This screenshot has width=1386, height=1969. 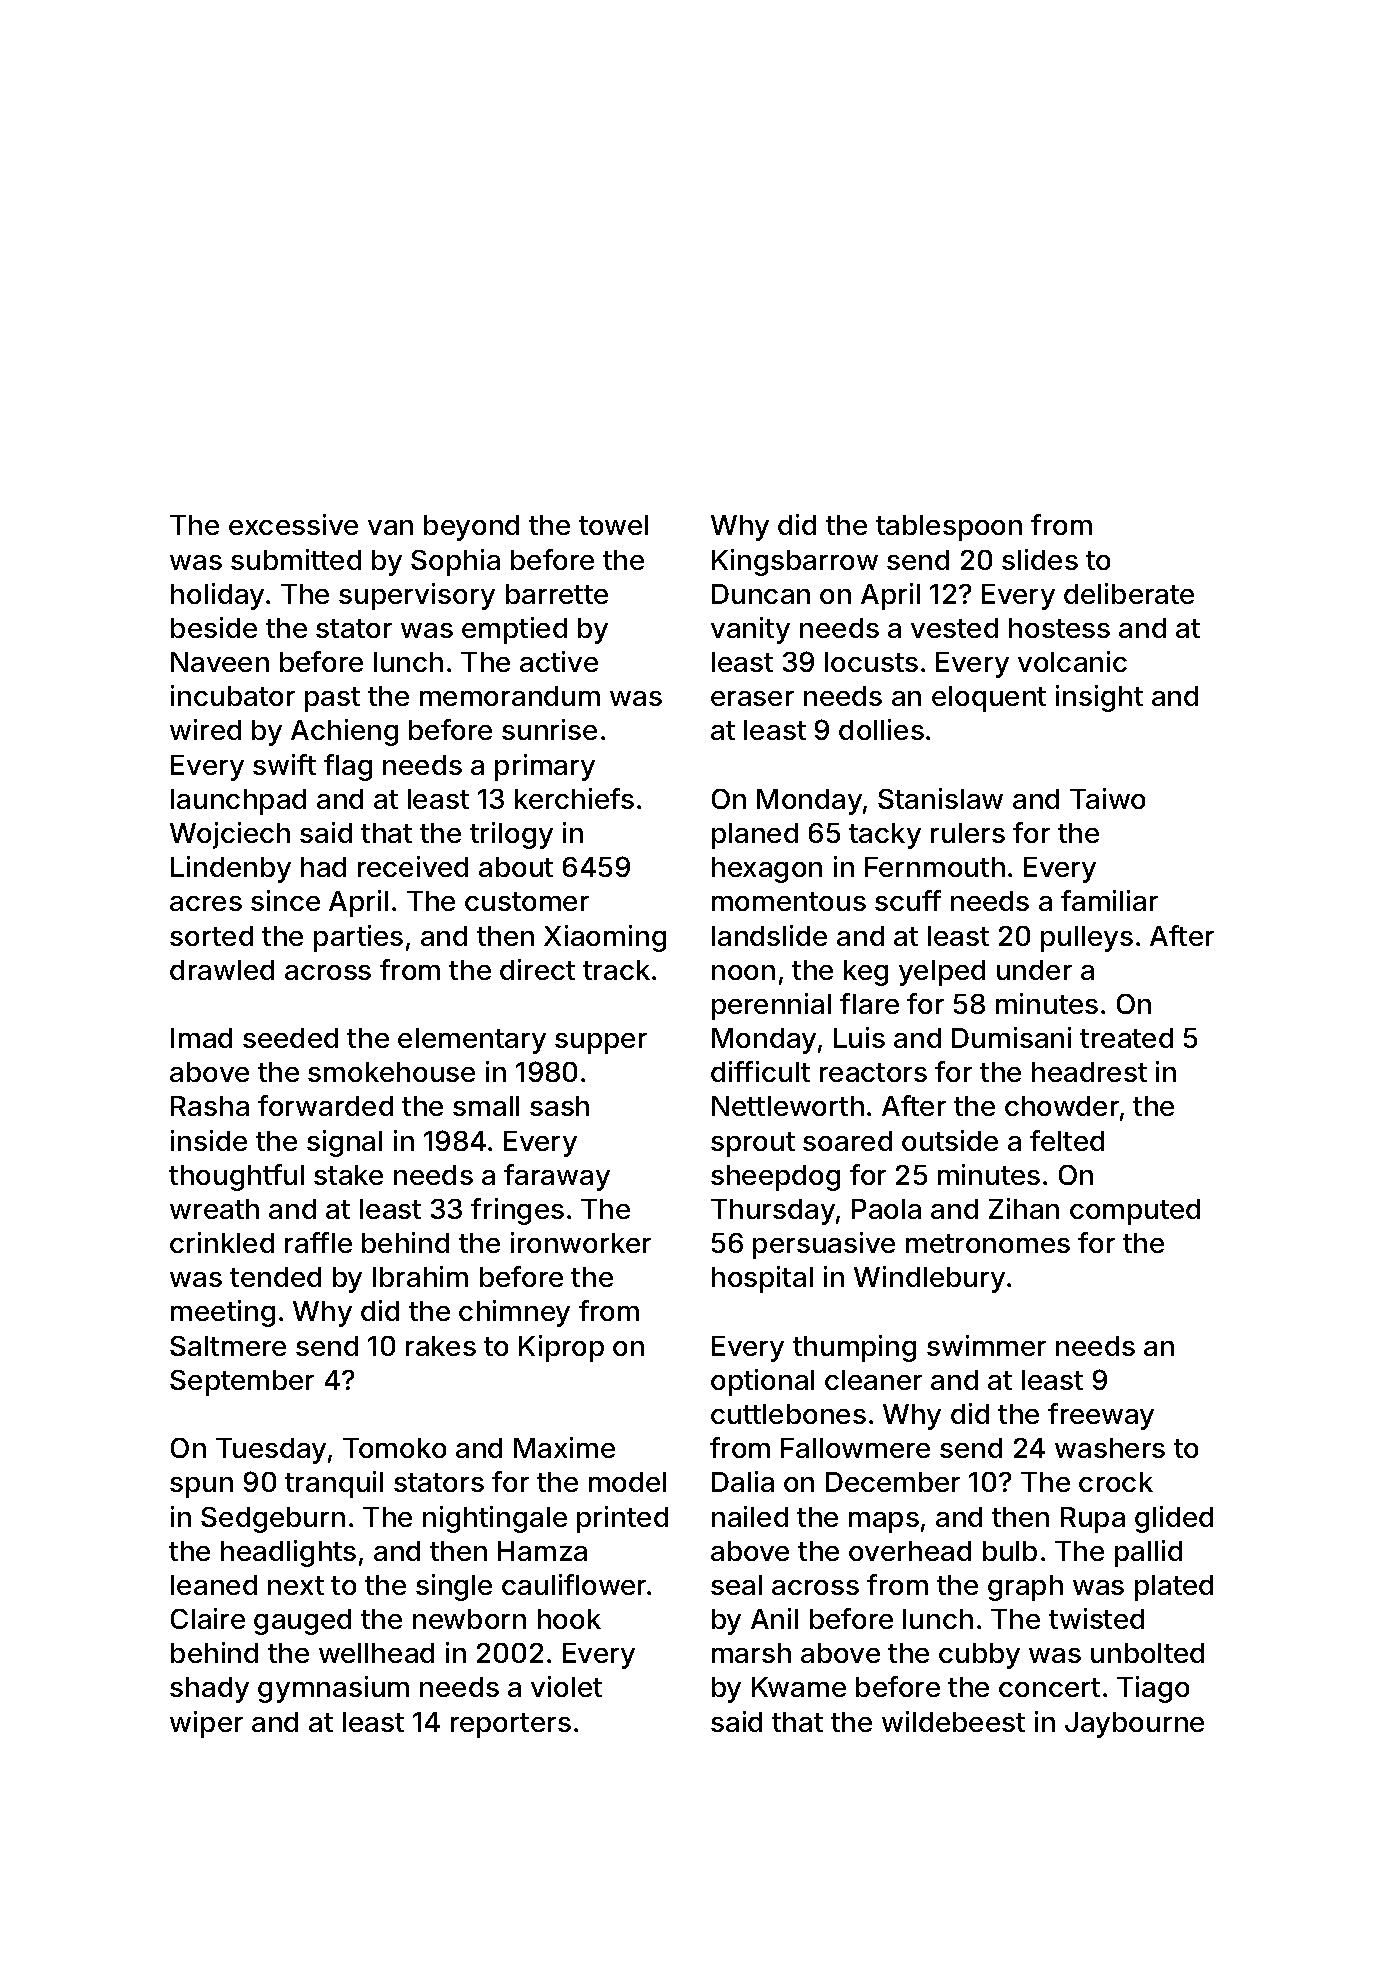 What do you see at coordinates (1040, 559) in the screenshot?
I see `slides` at bounding box center [1040, 559].
